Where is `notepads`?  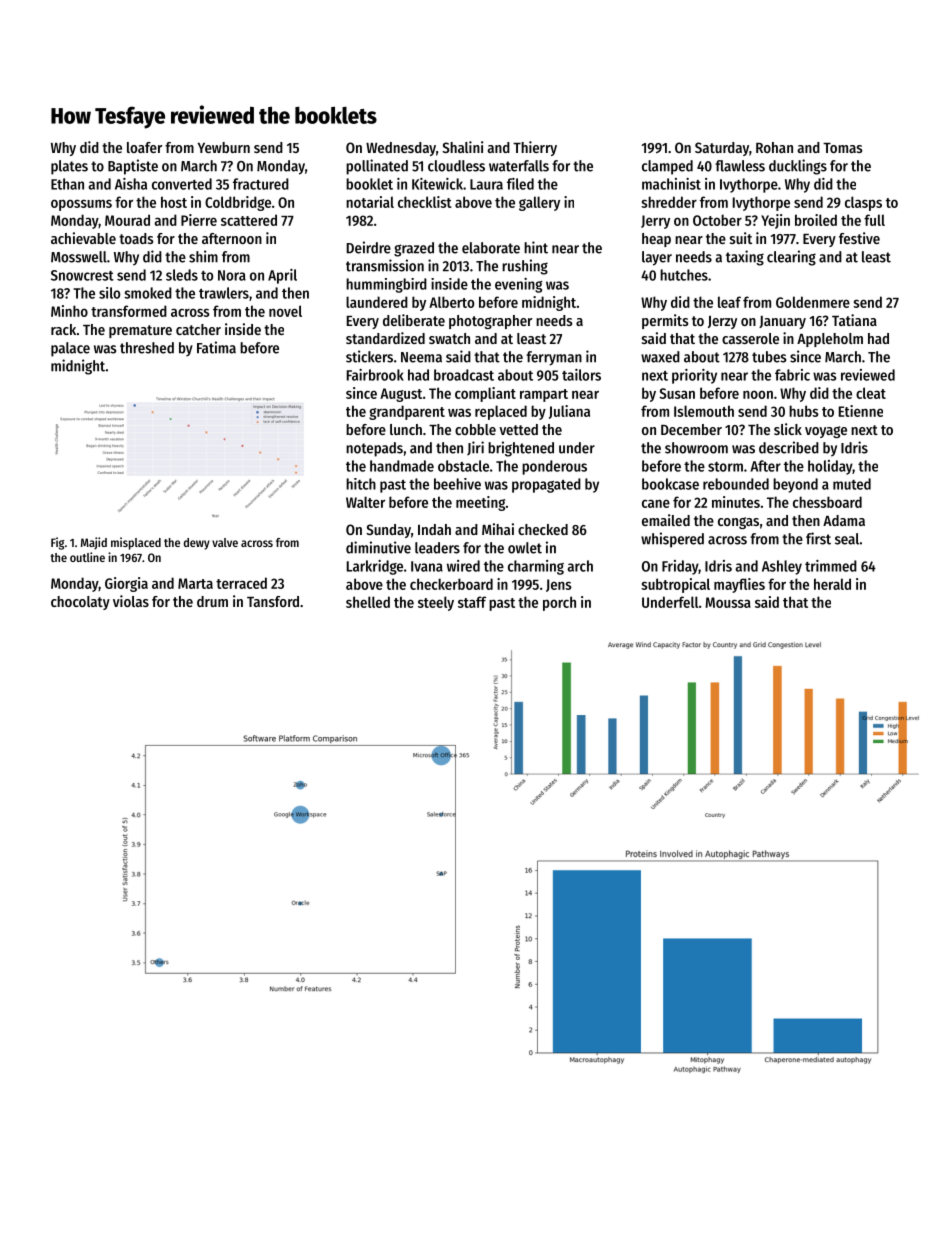 notepads is located at coordinates (374, 449).
